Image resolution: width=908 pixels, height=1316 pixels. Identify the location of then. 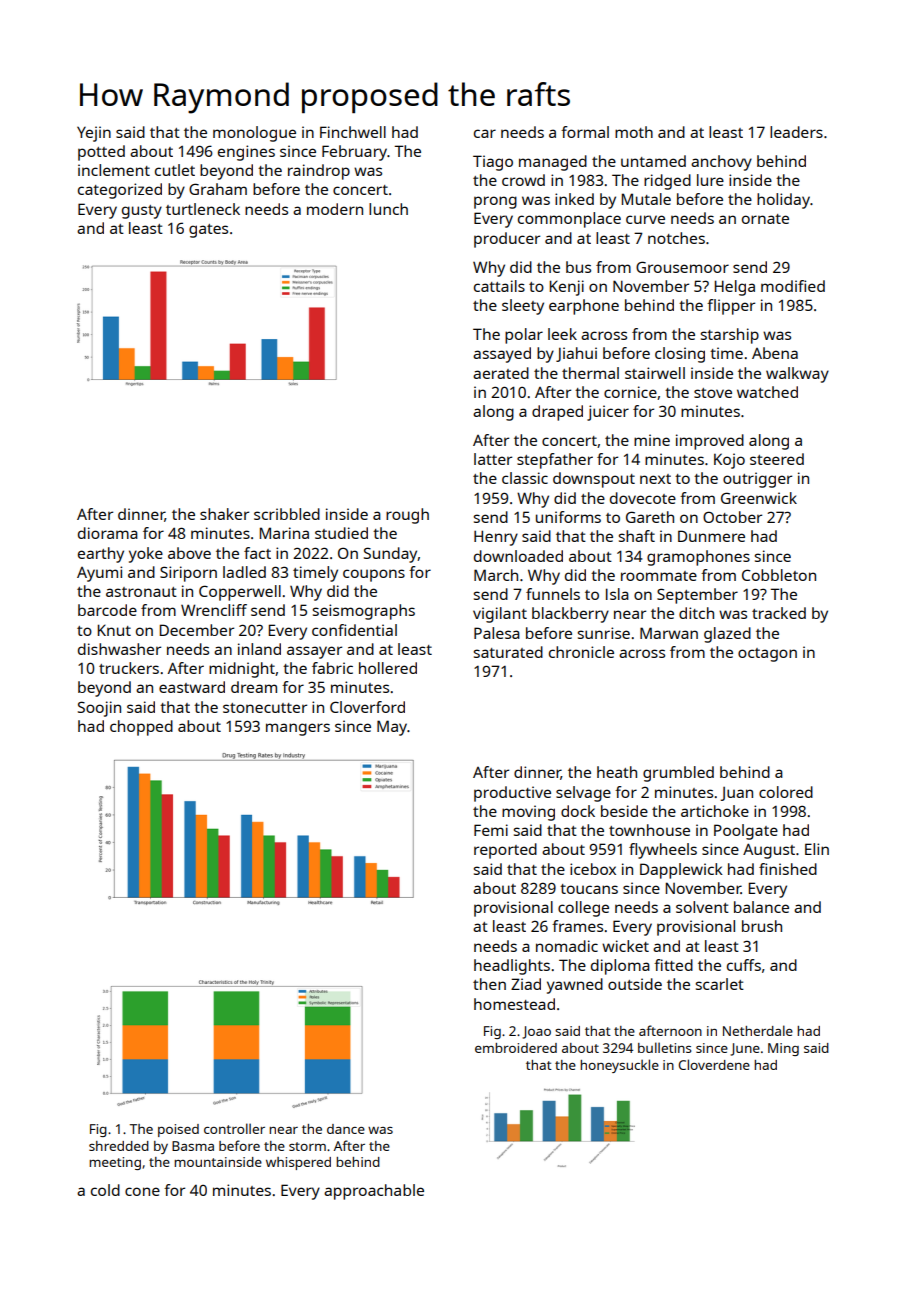
(489, 984).
